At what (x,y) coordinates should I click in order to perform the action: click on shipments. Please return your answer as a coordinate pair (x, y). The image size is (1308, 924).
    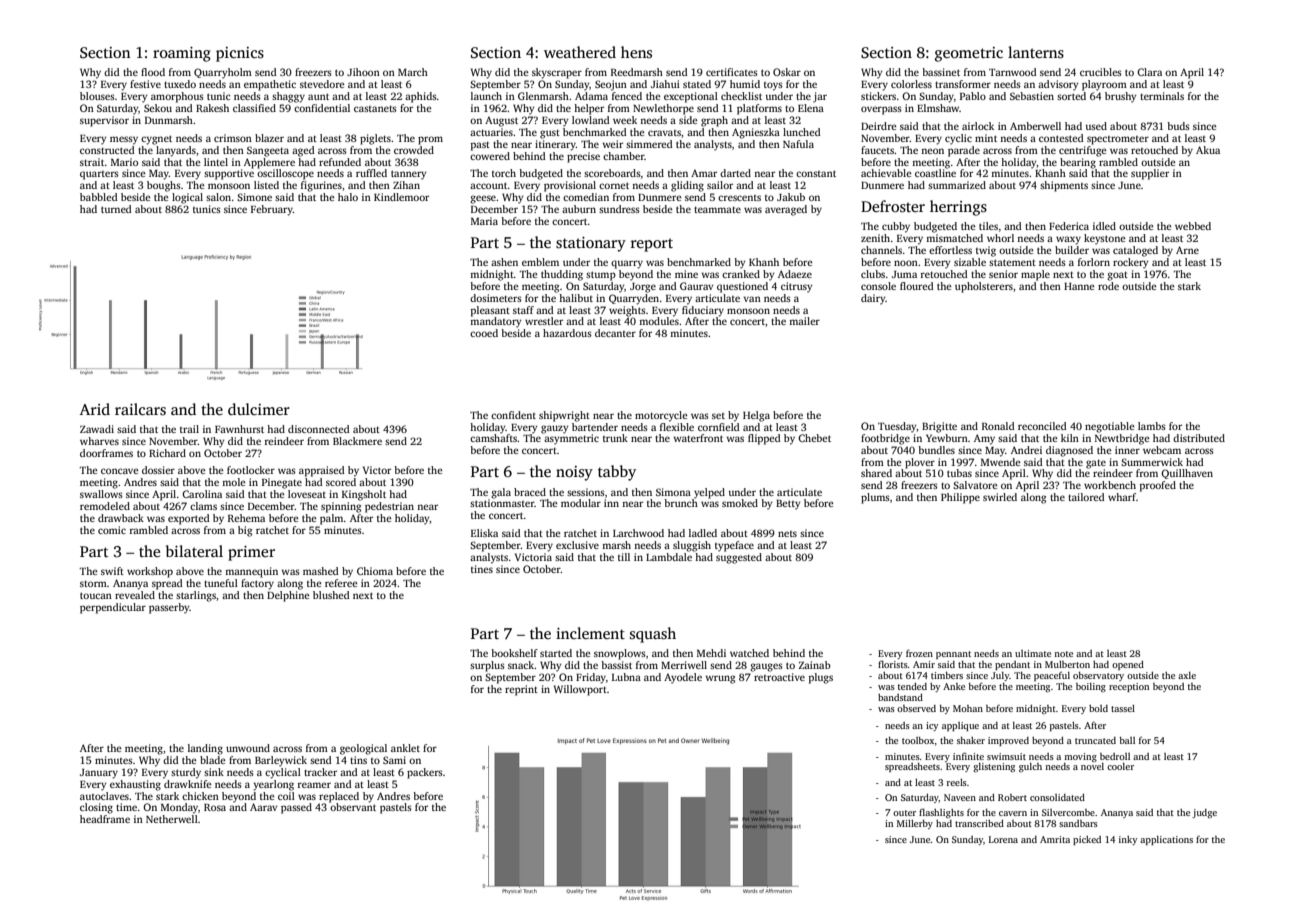
    Looking at the image, I should click on (1064, 186).
